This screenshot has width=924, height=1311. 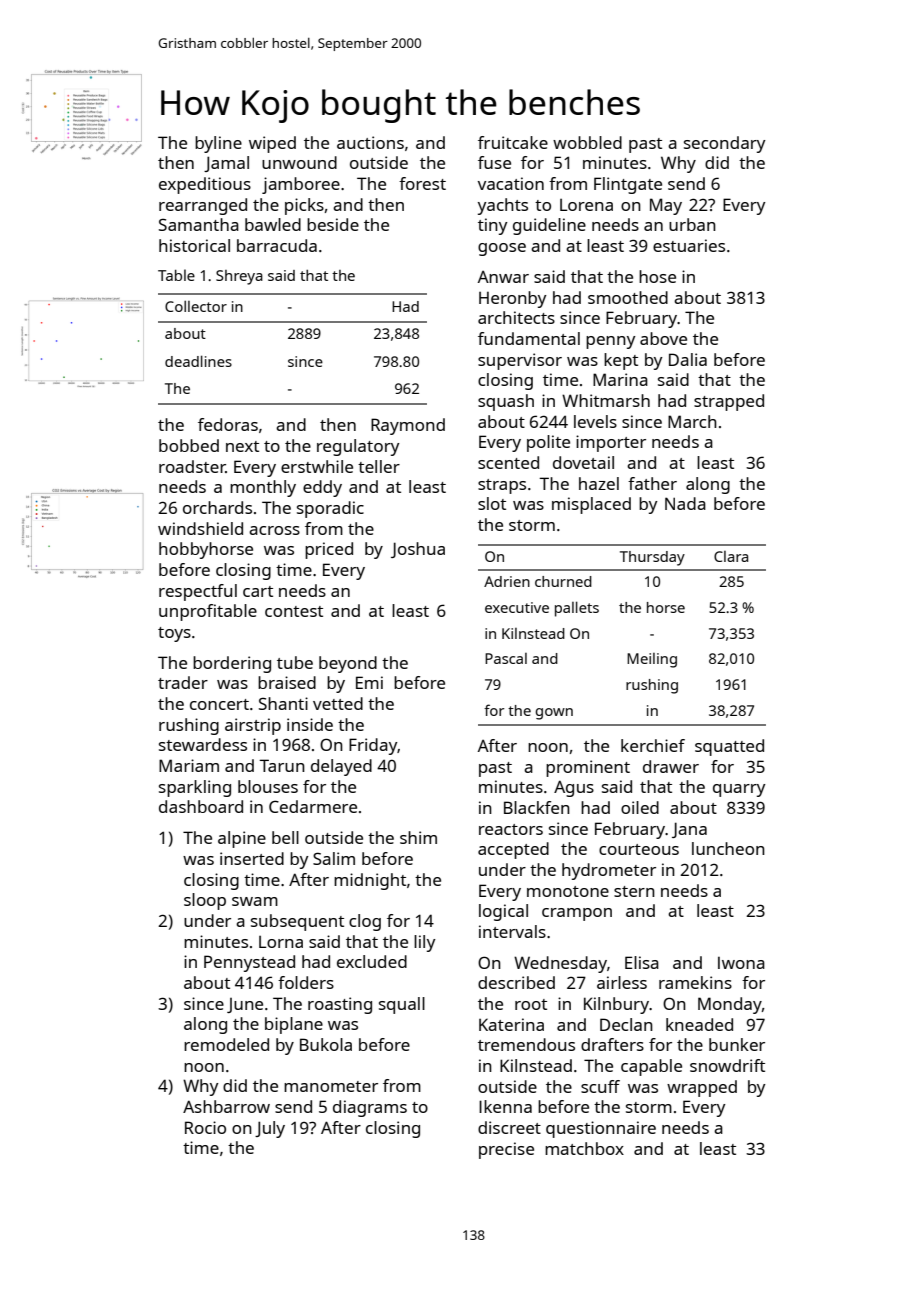 What do you see at coordinates (729, 747) in the screenshot?
I see `squatted` at bounding box center [729, 747].
